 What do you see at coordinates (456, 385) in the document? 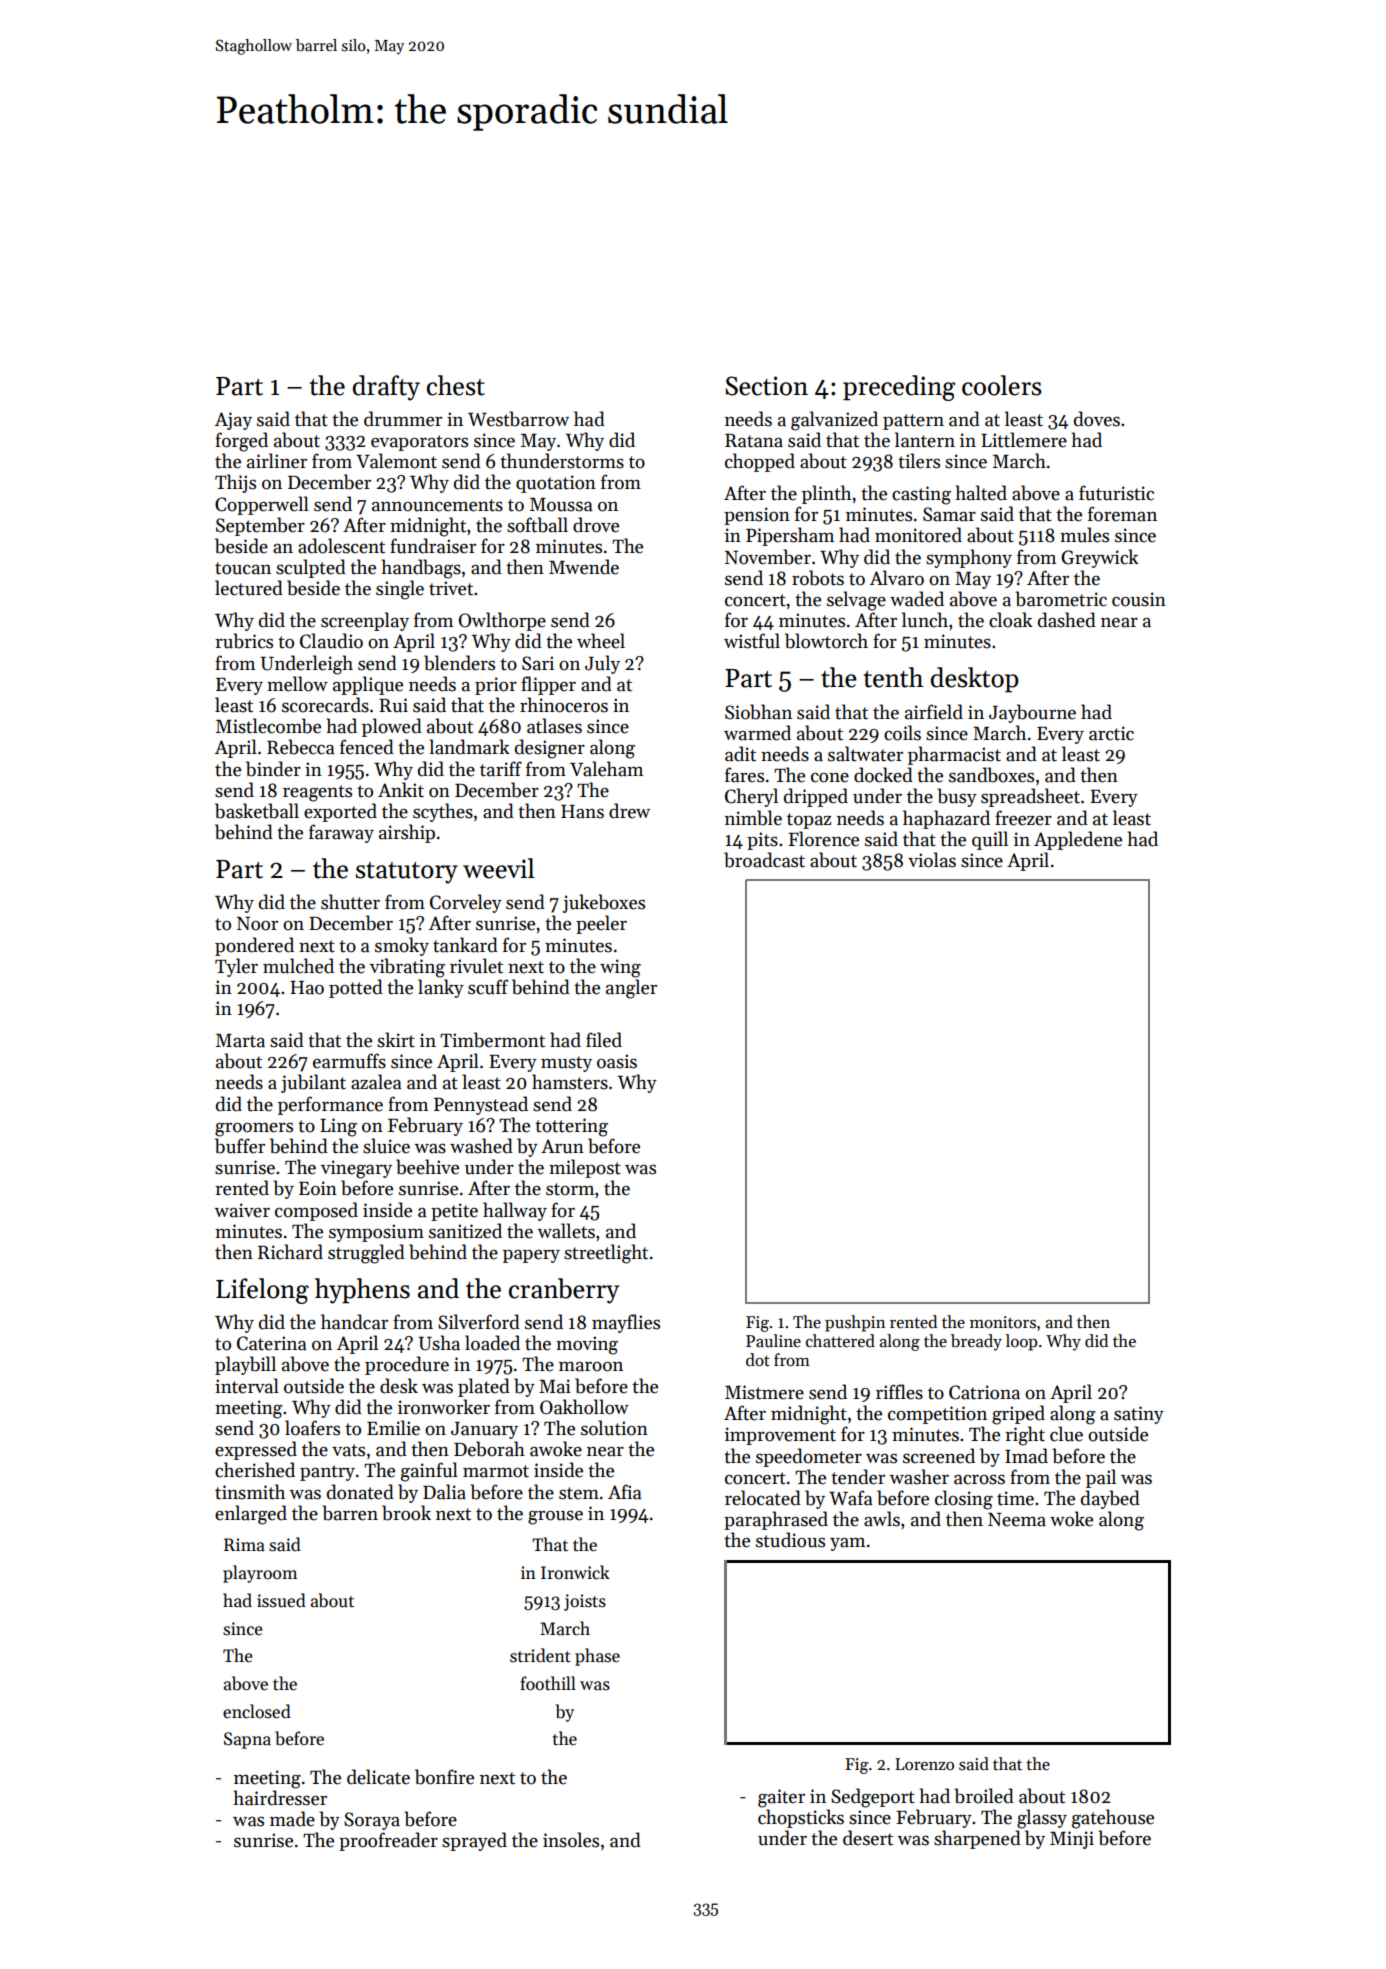
I see `chest` at bounding box center [456, 385].
